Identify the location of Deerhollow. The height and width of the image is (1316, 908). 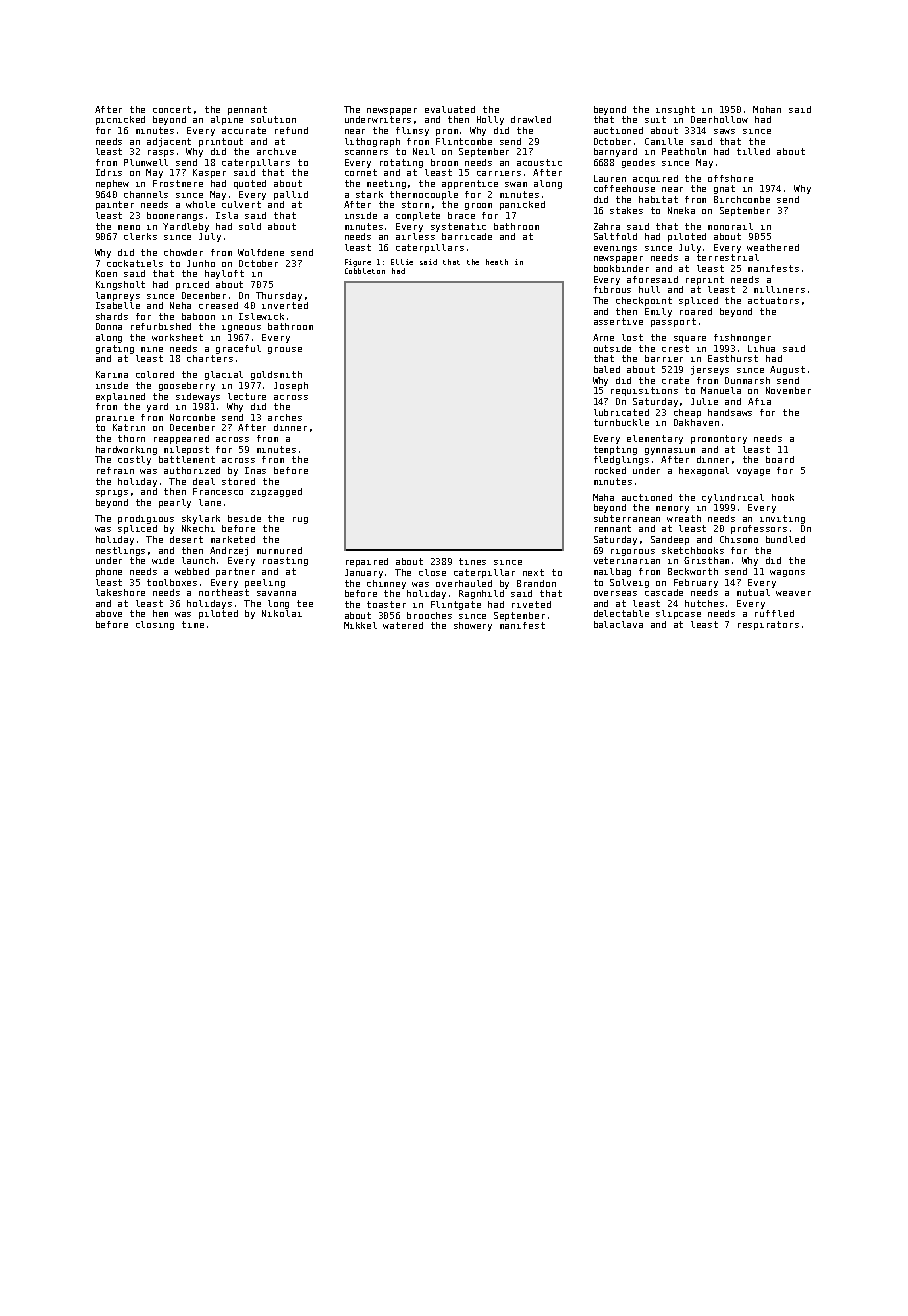
(719, 119).
